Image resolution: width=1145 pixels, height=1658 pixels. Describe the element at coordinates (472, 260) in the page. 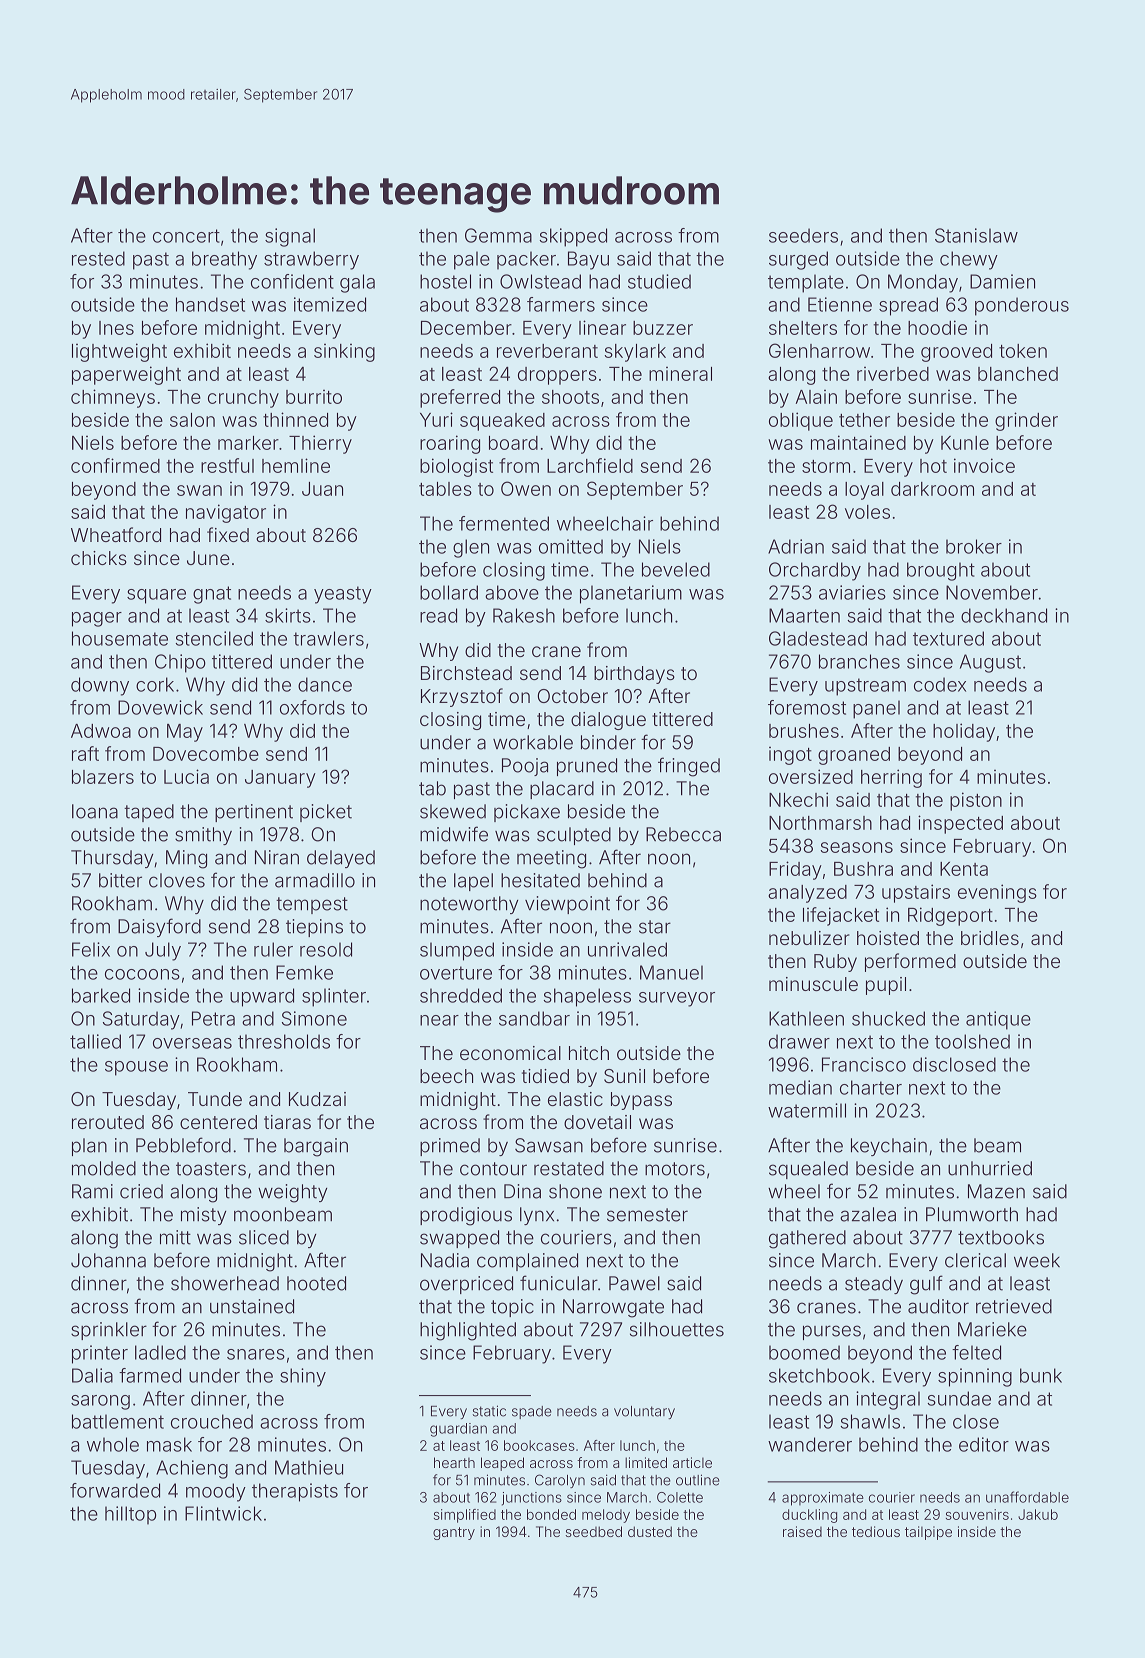

I see `pale` at that location.
